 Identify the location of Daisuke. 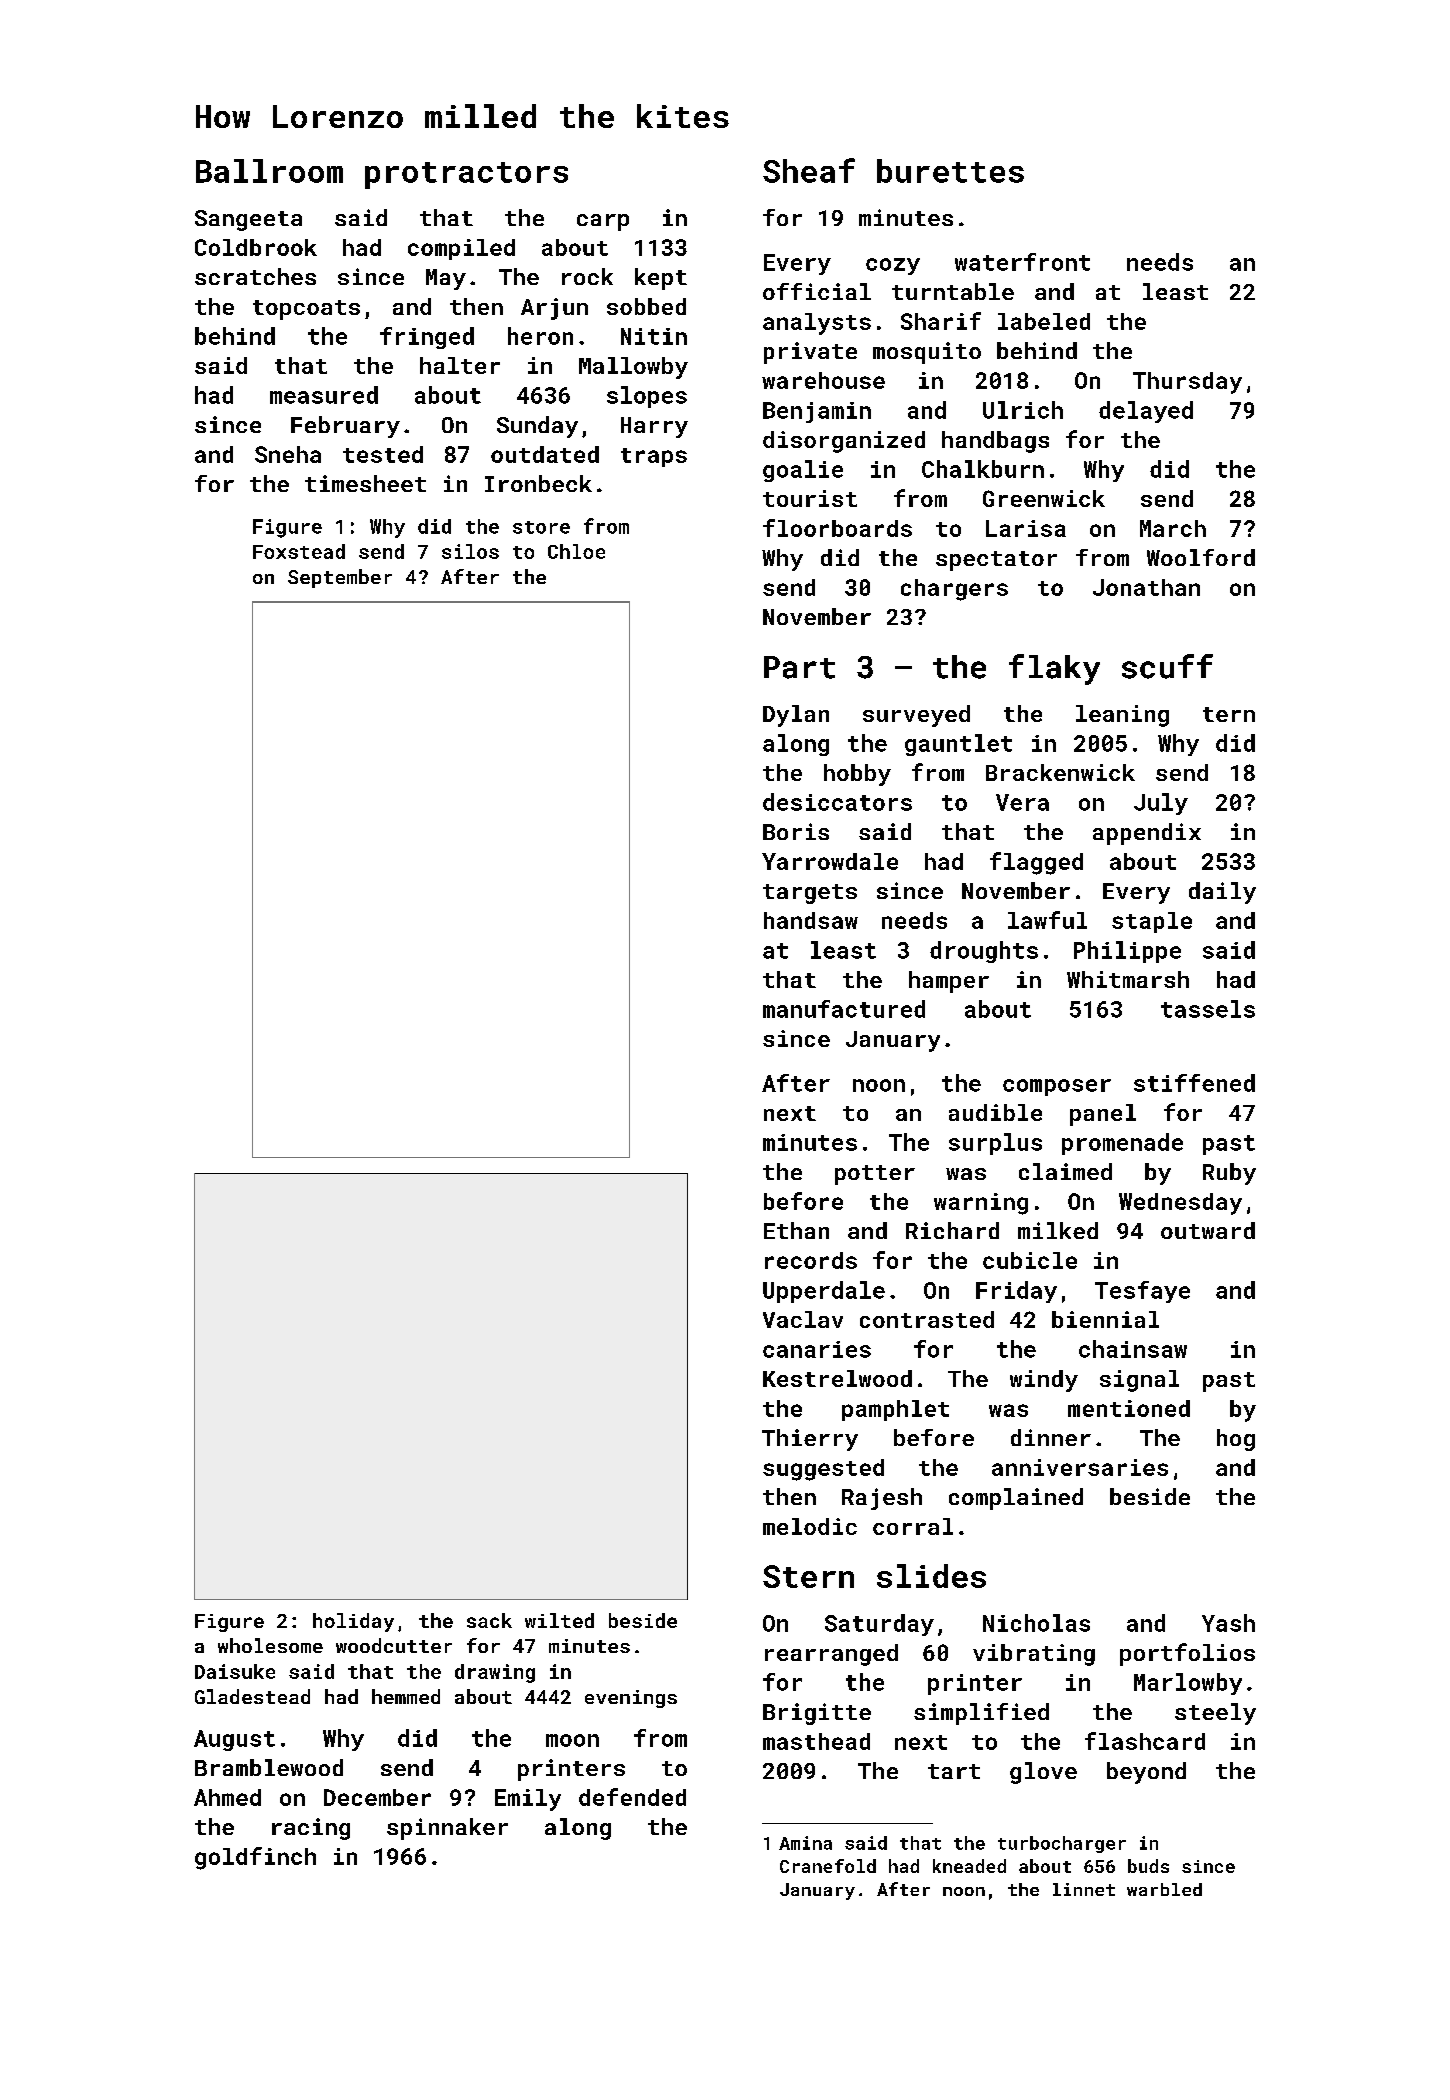
(235, 1671).
